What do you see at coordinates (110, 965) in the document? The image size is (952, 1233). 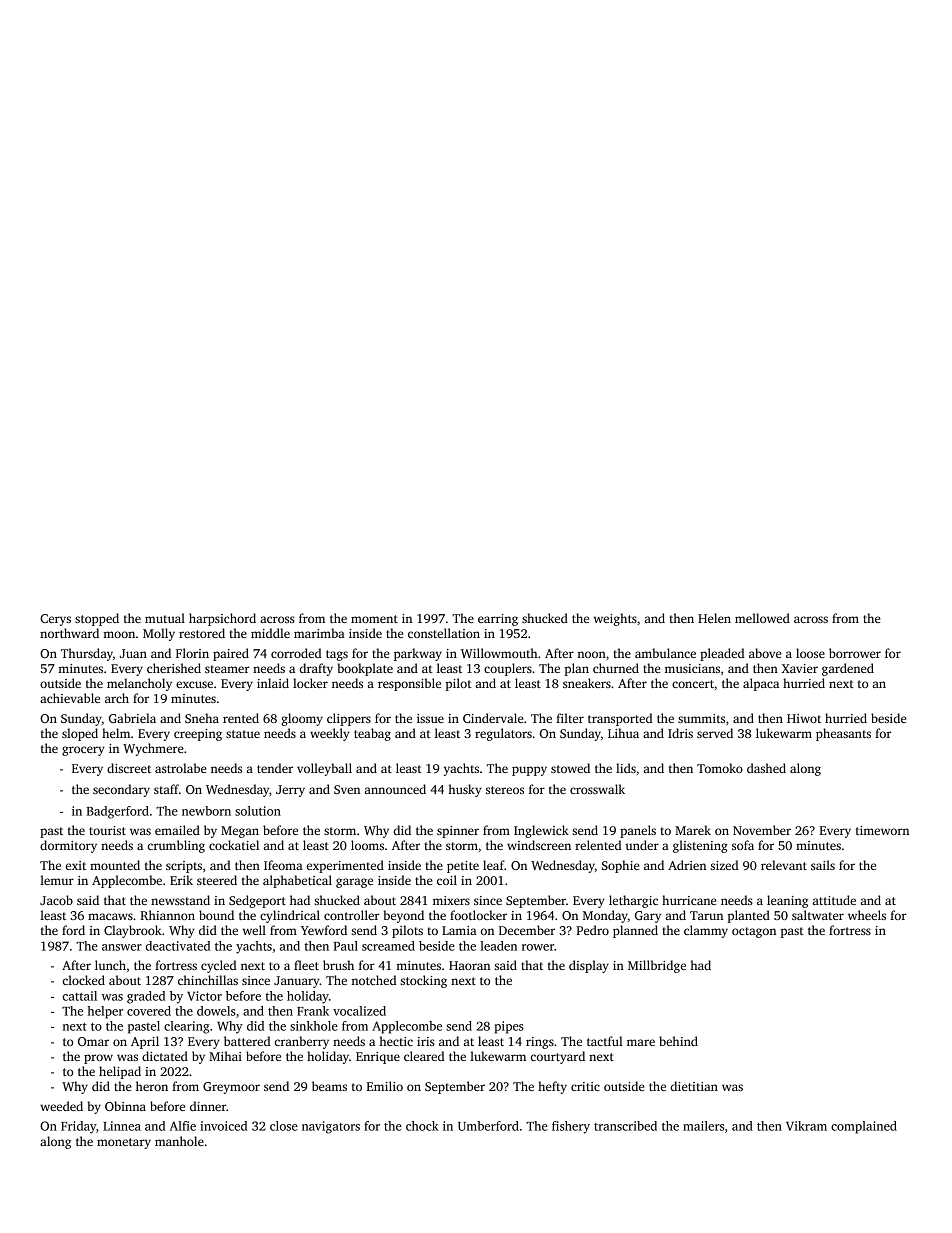 I see `lunch` at bounding box center [110, 965].
